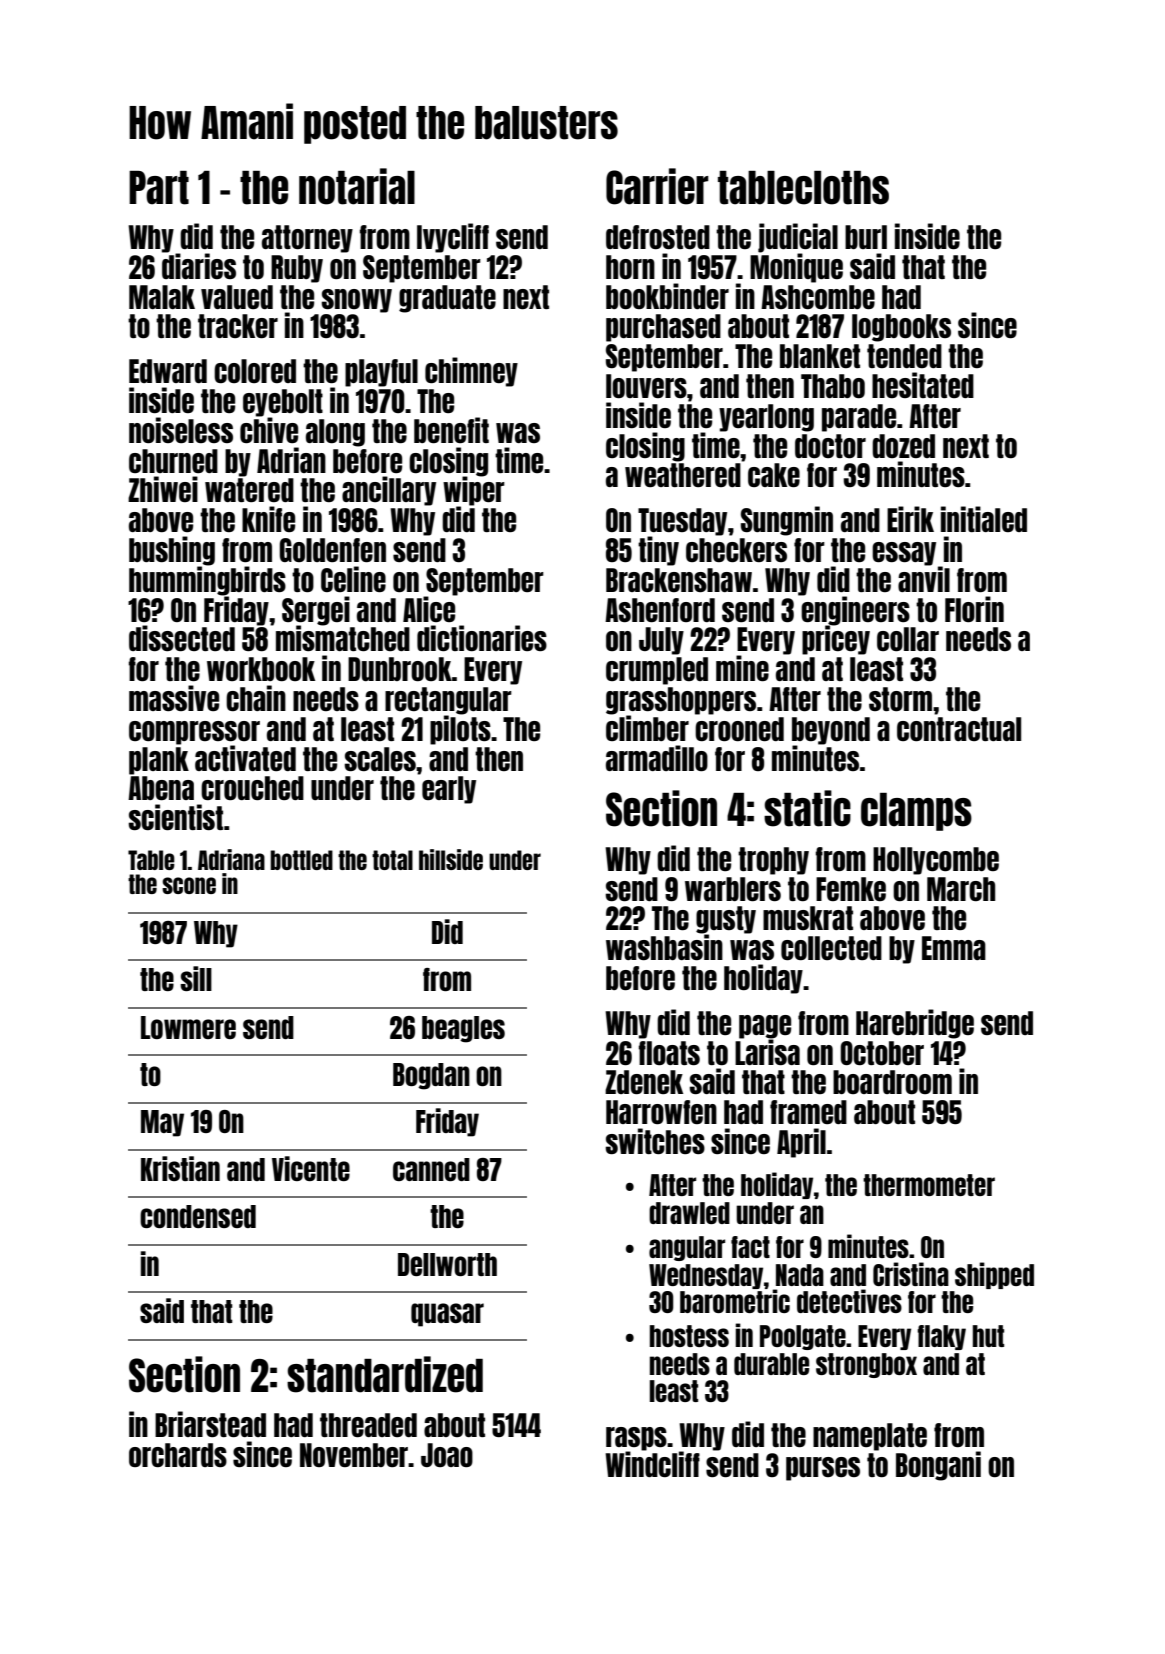 This page has height=1654, width=1165. What do you see at coordinates (652, 1464) in the page?
I see `Windcliff` at bounding box center [652, 1464].
